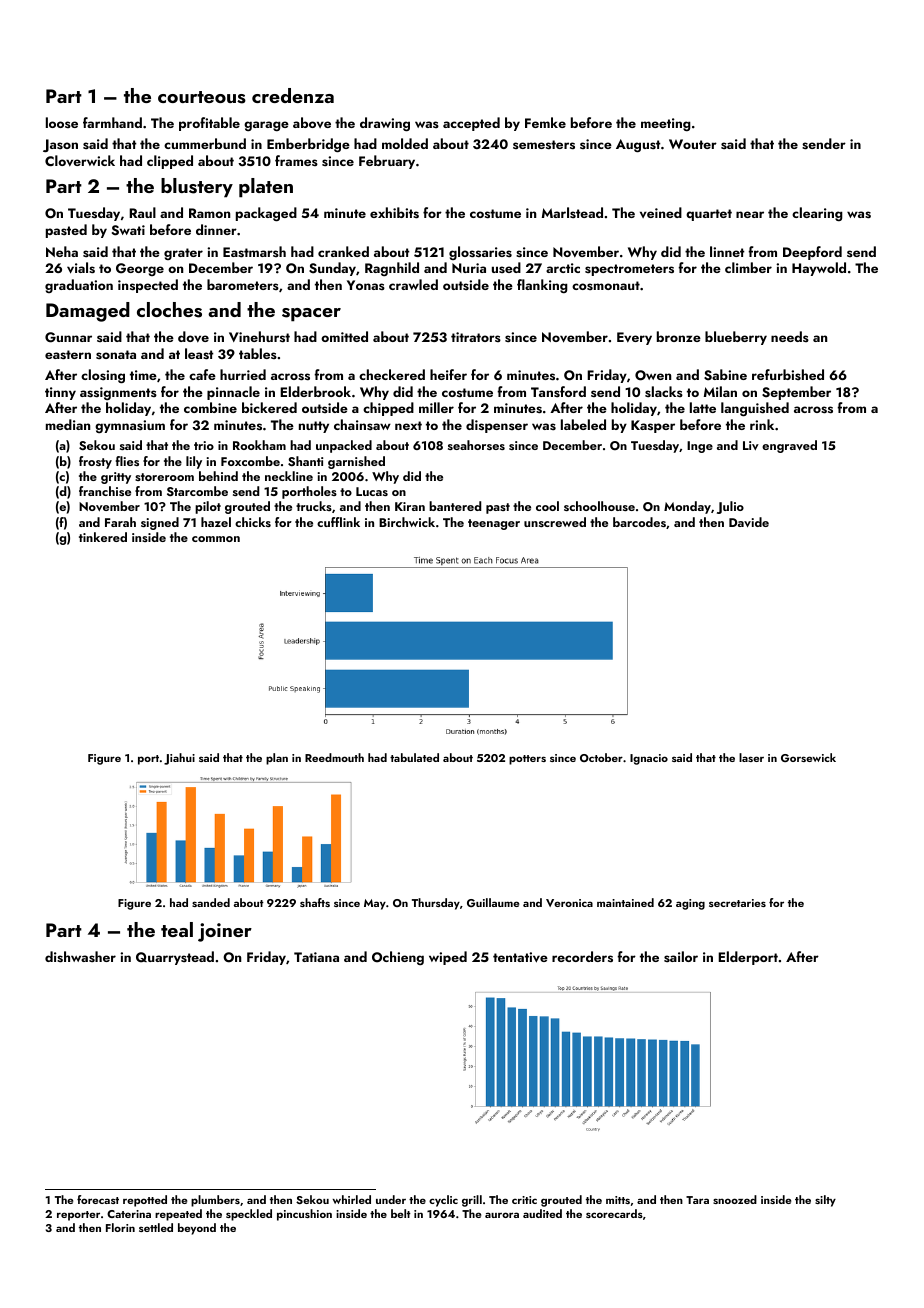  I want to click on unscrewed, so click(555, 522).
